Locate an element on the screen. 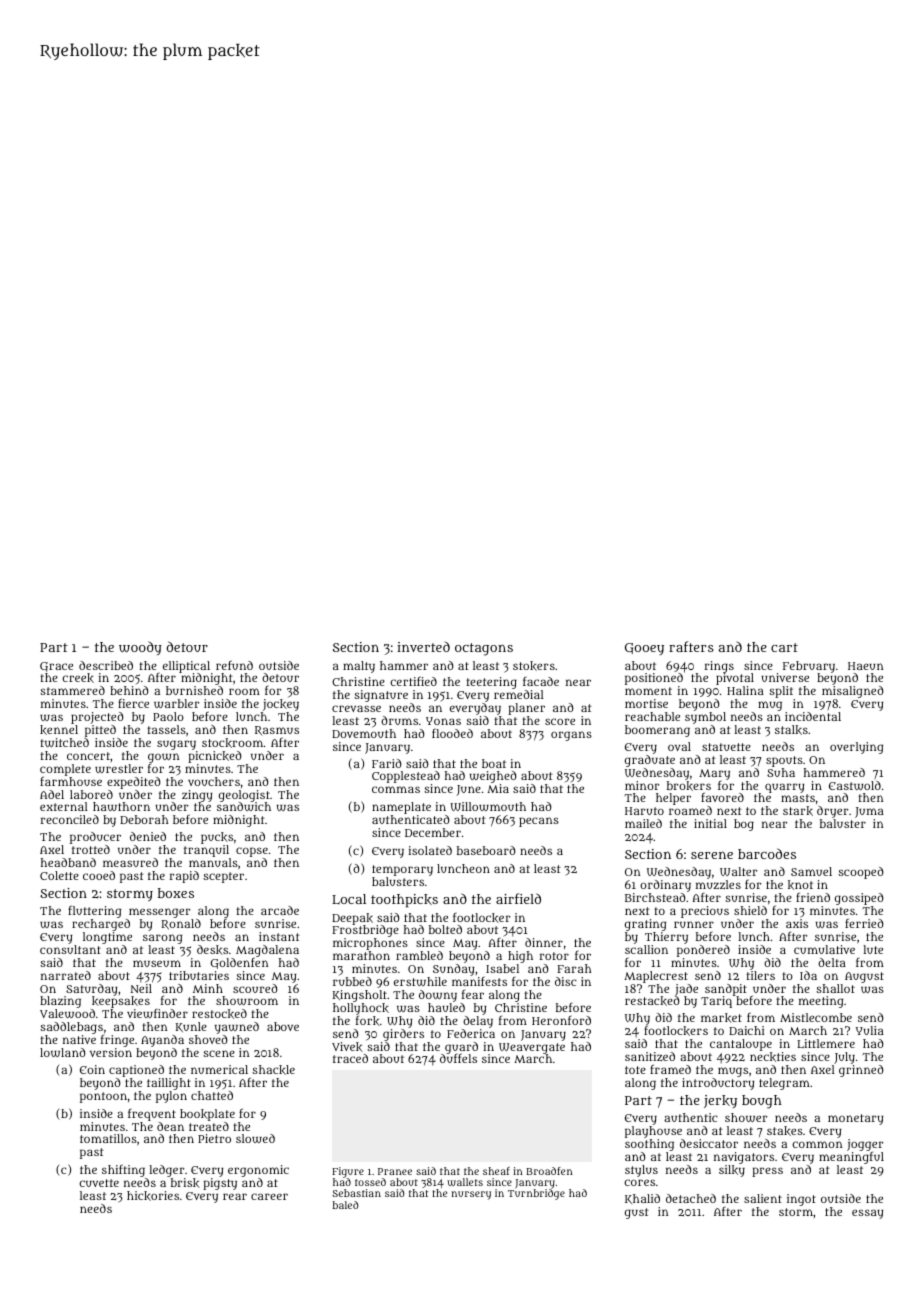 This screenshot has width=924, height=1308. rings is located at coordinates (719, 667).
